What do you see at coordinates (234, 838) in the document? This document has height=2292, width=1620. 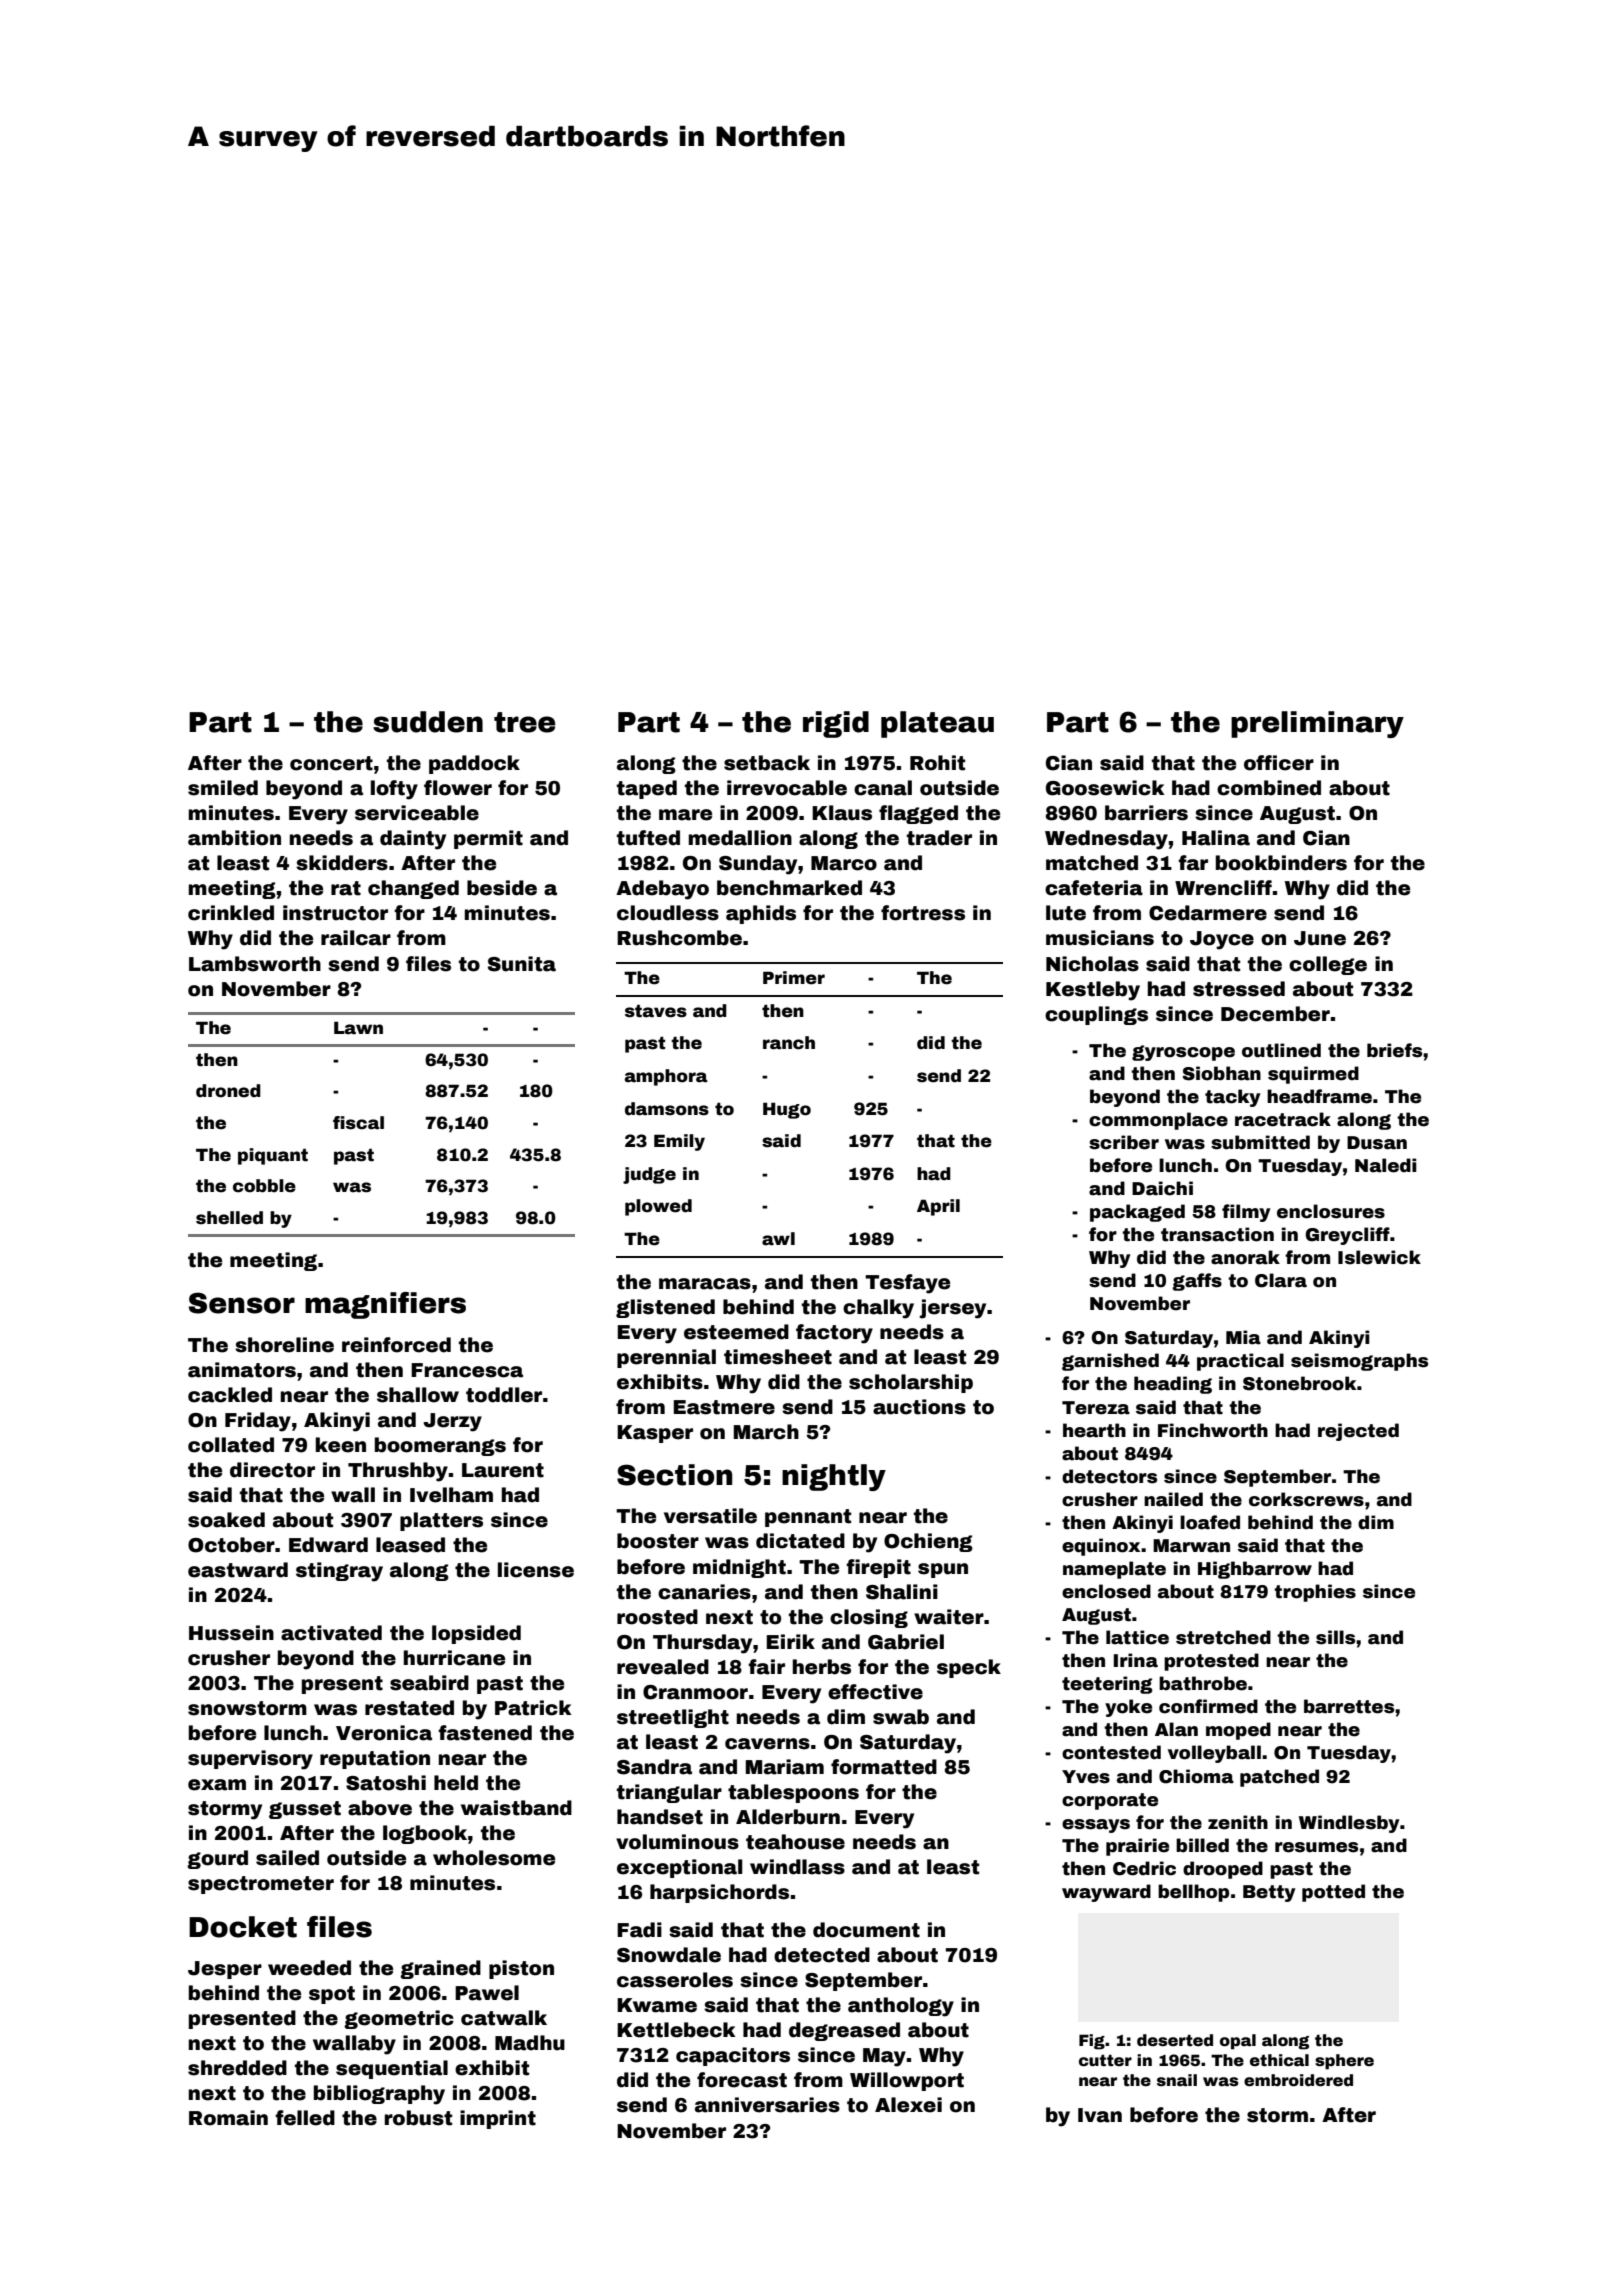 I see `ambition` at bounding box center [234, 838].
